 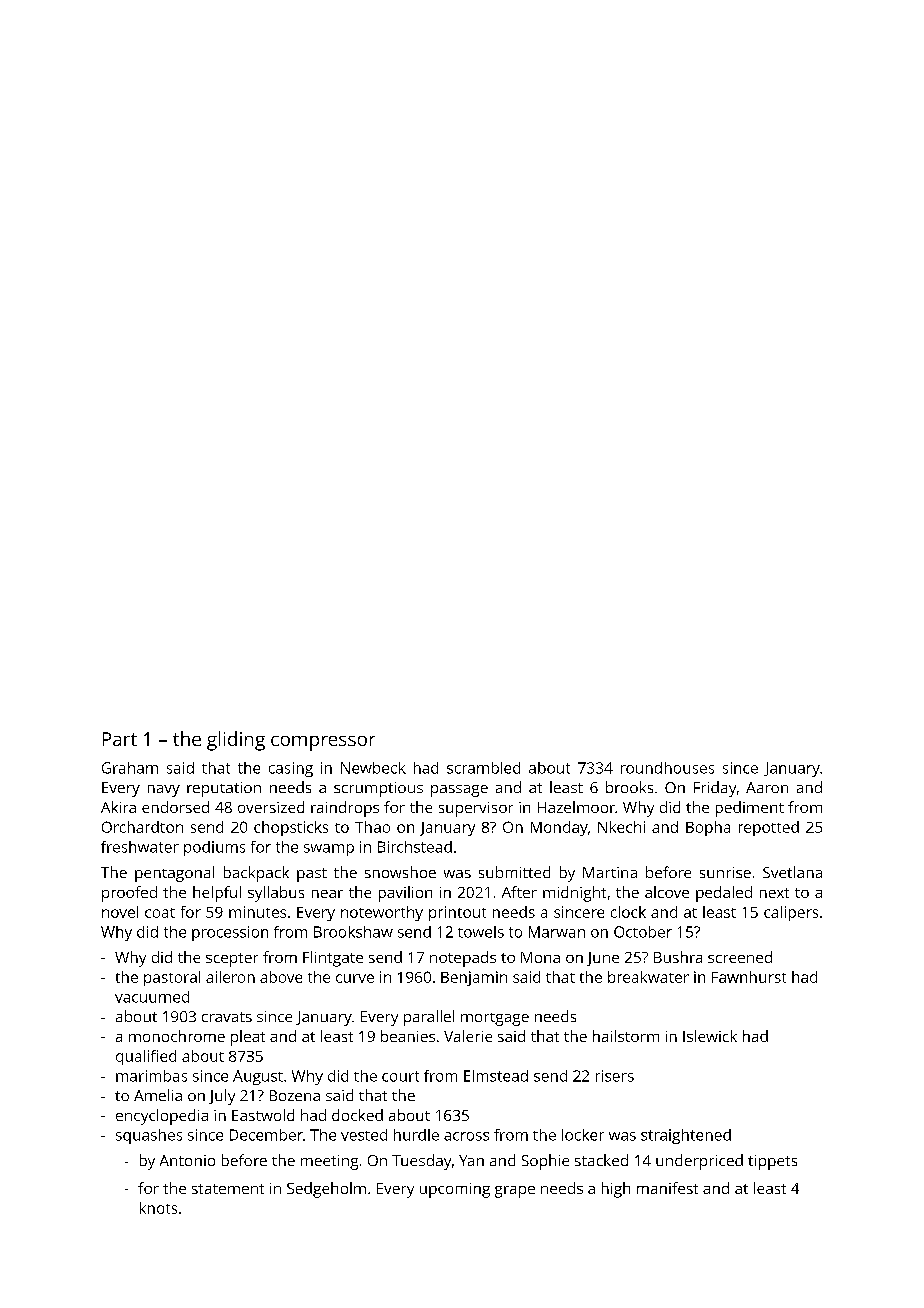 I want to click on scrambled, so click(x=483, y=768).
